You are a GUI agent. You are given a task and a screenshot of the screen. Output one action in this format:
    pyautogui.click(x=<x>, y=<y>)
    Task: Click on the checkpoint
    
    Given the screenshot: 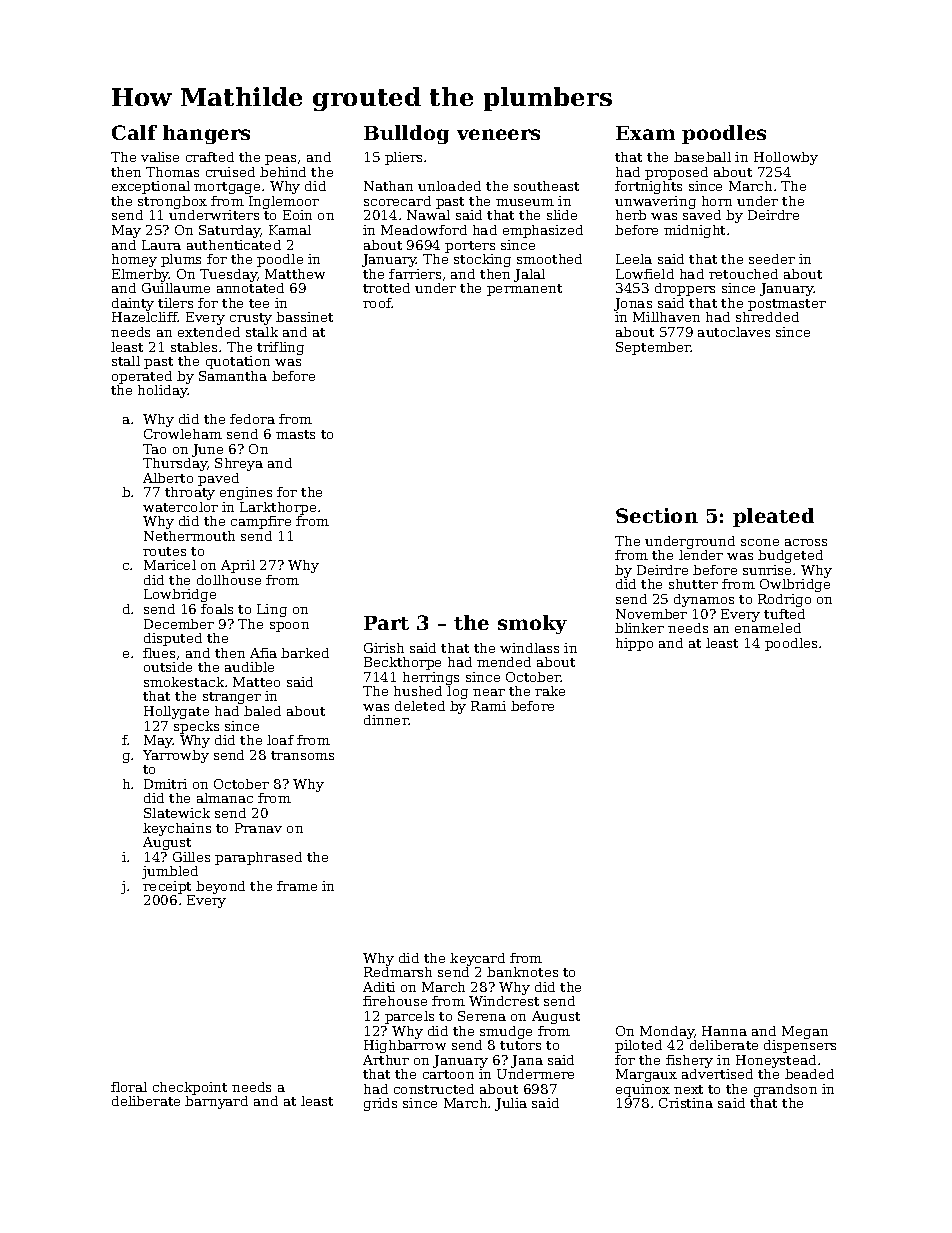 What is the action you would take?
    pyautogui.click(x=190, y=1088)
